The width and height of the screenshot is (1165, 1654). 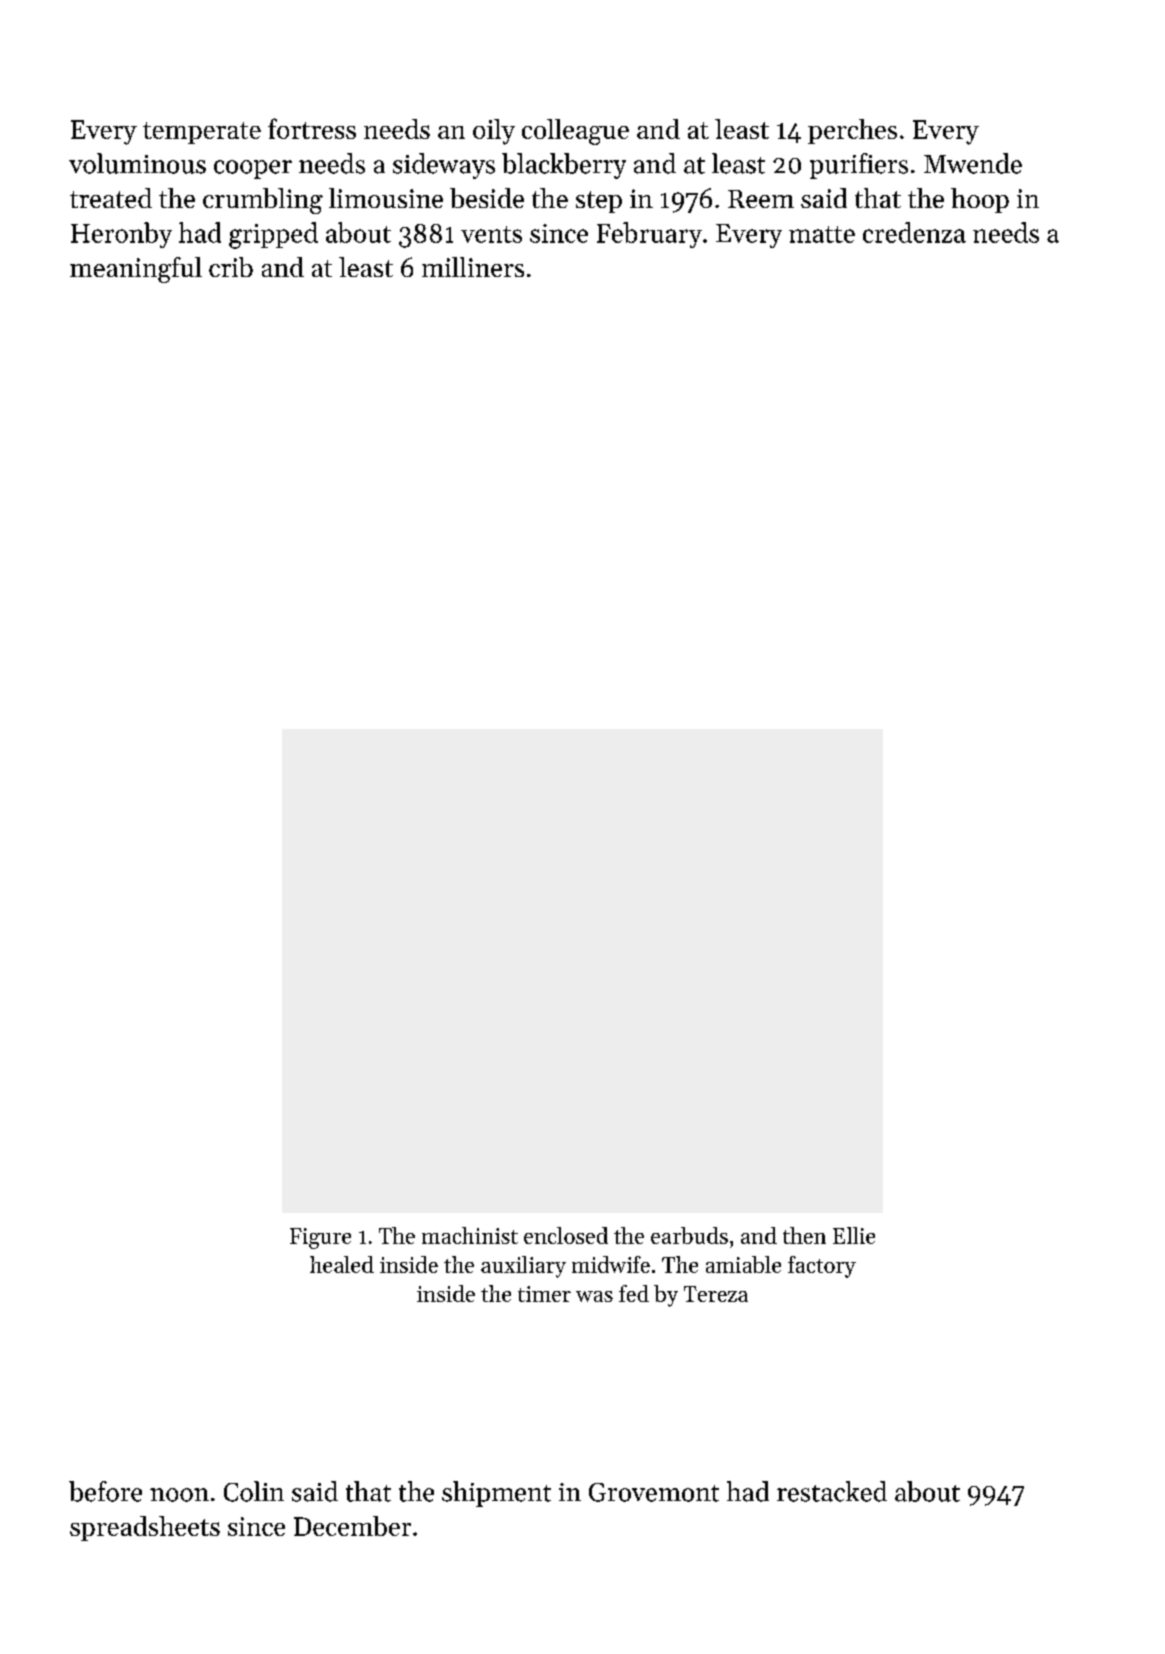 What do you see at coordinates (980, 200) in the screenshot?
I see `hoop` at bounding box center [980, 200].
